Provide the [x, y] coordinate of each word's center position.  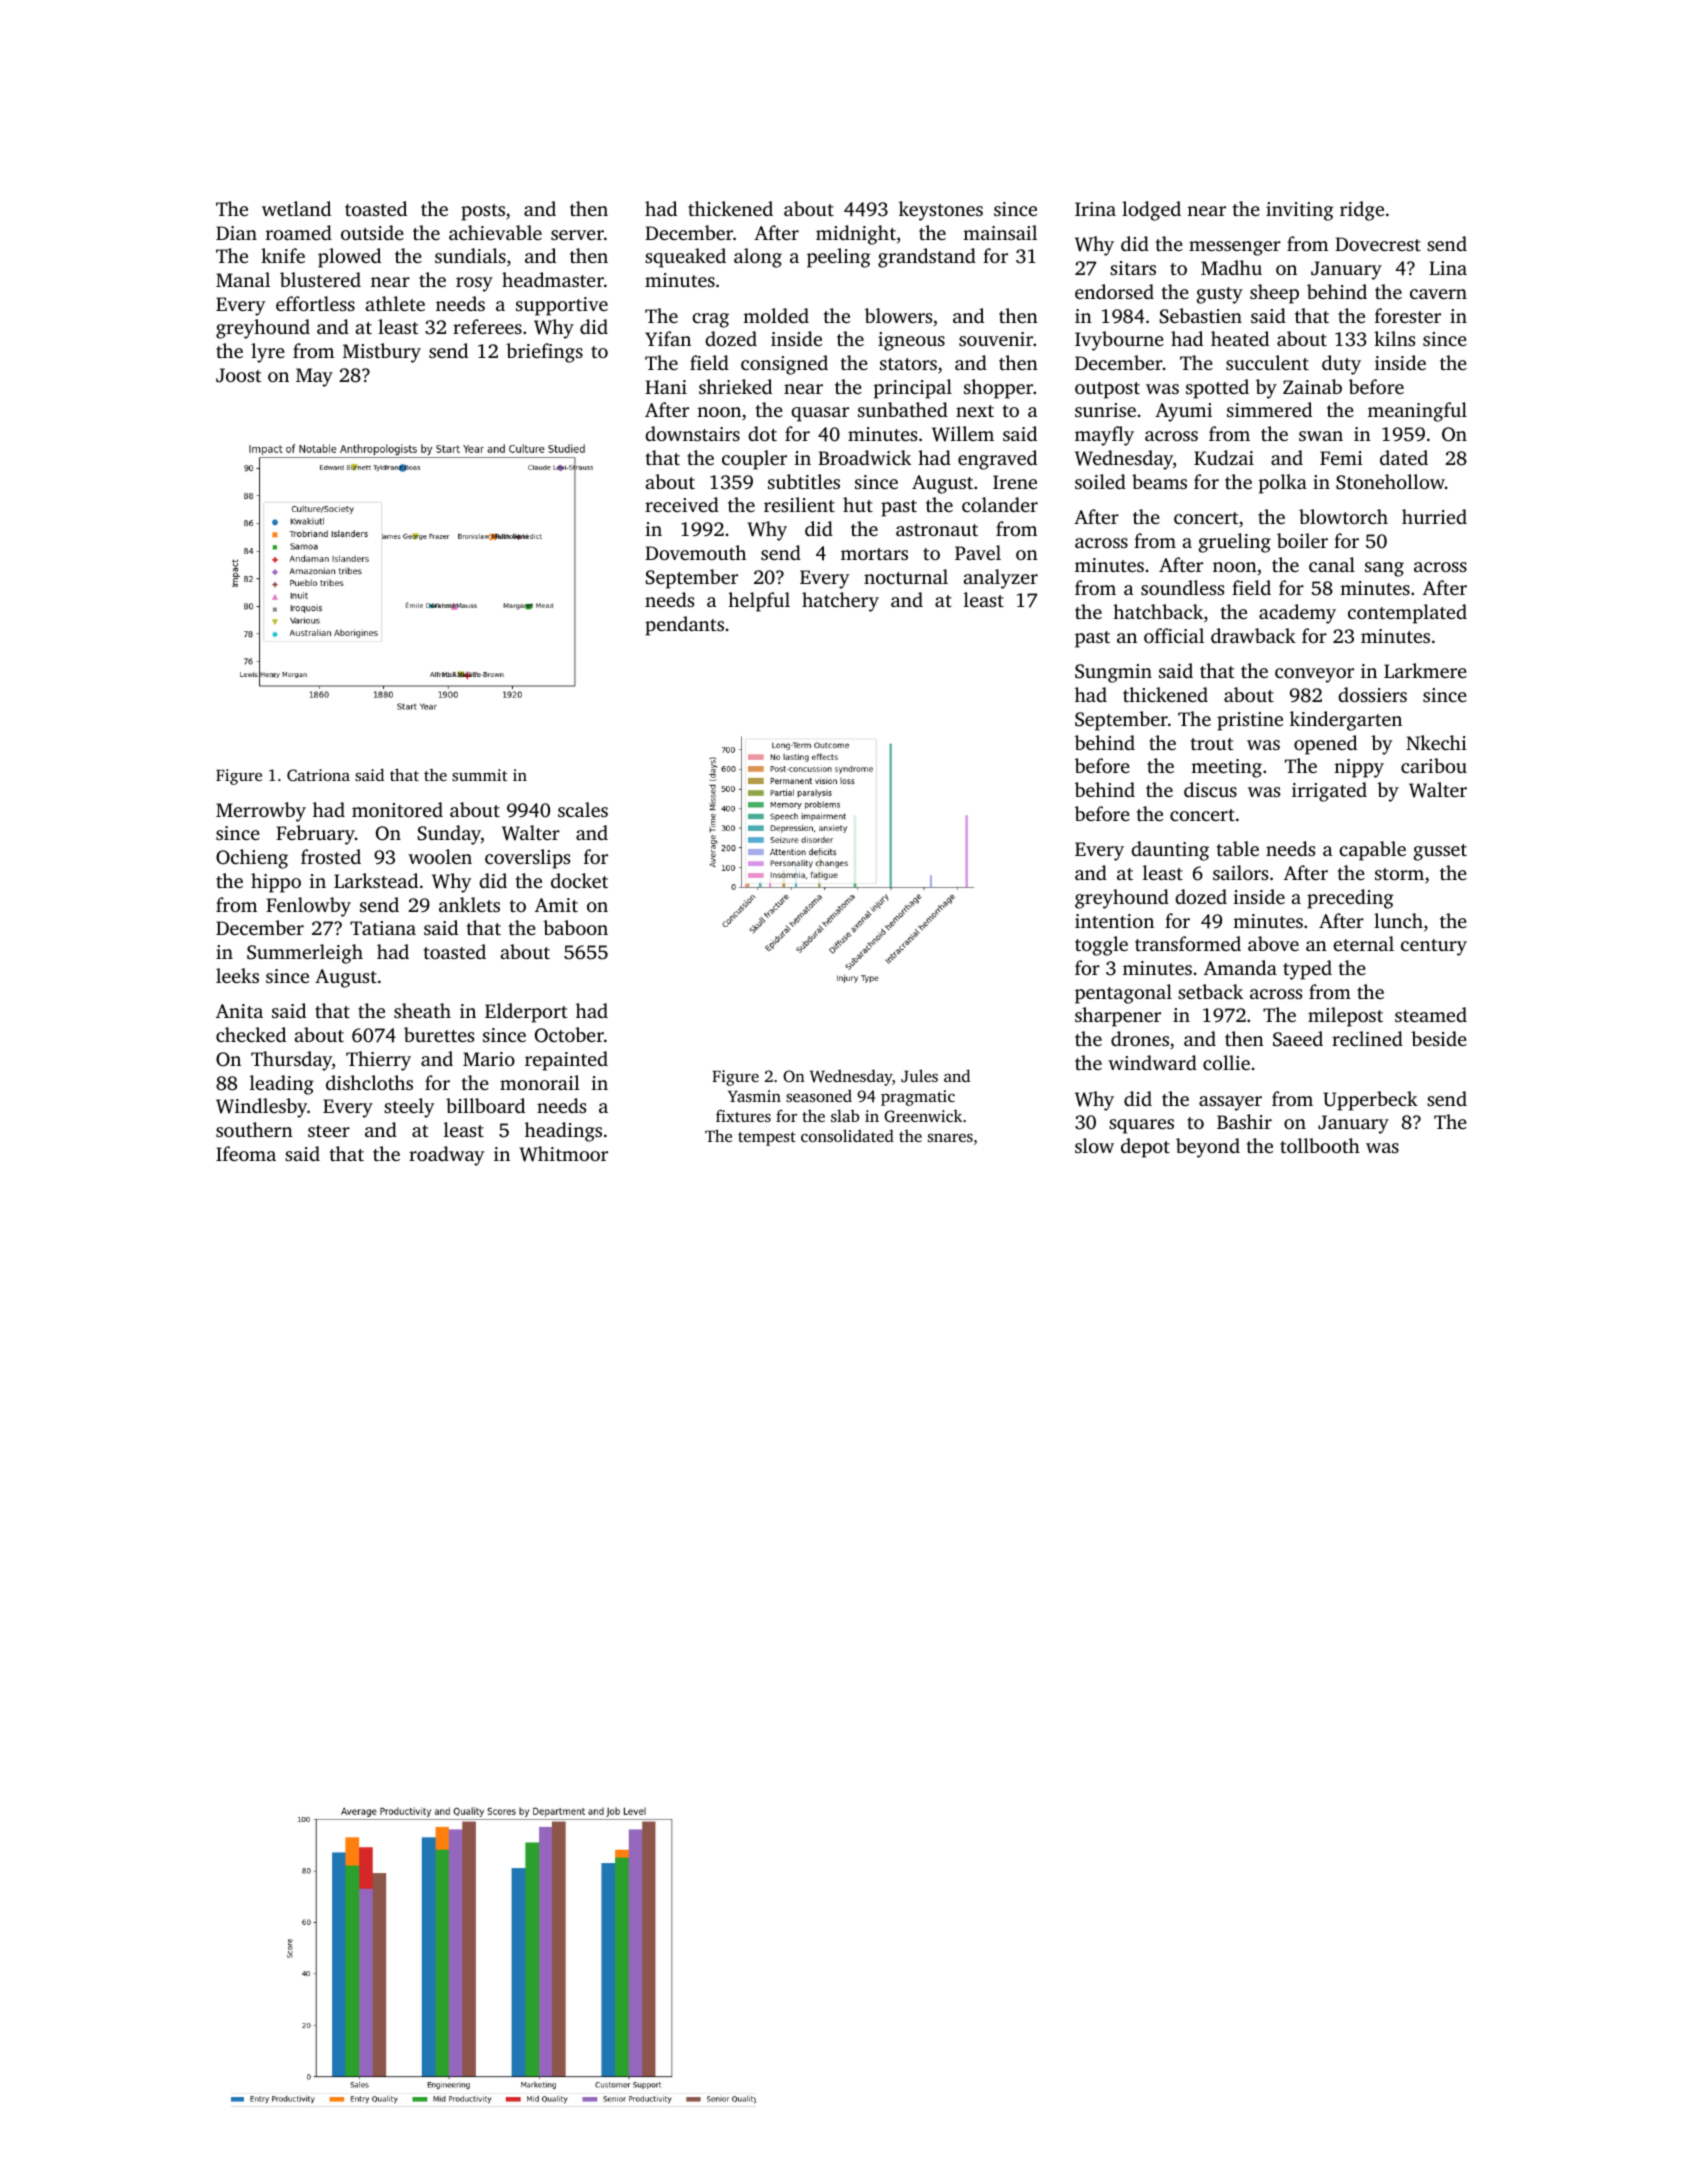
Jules [919, 1076]
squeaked [685, 258]
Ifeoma [246, 1153]
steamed [1431, 1014]
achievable [495, 232]
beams [1159, 481]
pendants [684, 626]
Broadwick [864, 457]
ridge [1362, 211]
